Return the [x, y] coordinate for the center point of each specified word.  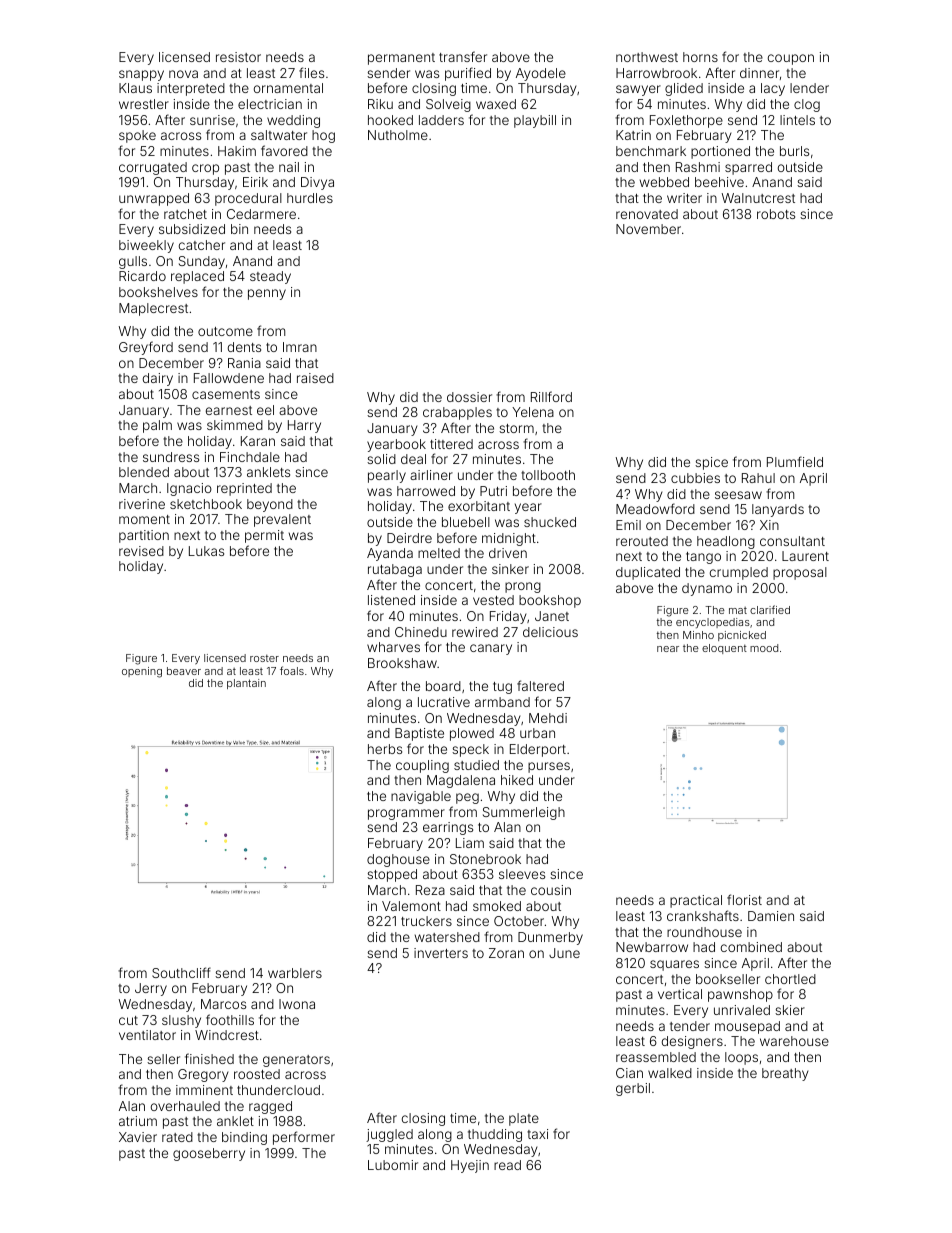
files [311, 72]
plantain [246, 684]
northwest [647, 57]
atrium [138, 1121]
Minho [698, 635]
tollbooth [548, 475]
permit [264, 536]
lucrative [444, 702]
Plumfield [795, 461]
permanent [401, 59]
